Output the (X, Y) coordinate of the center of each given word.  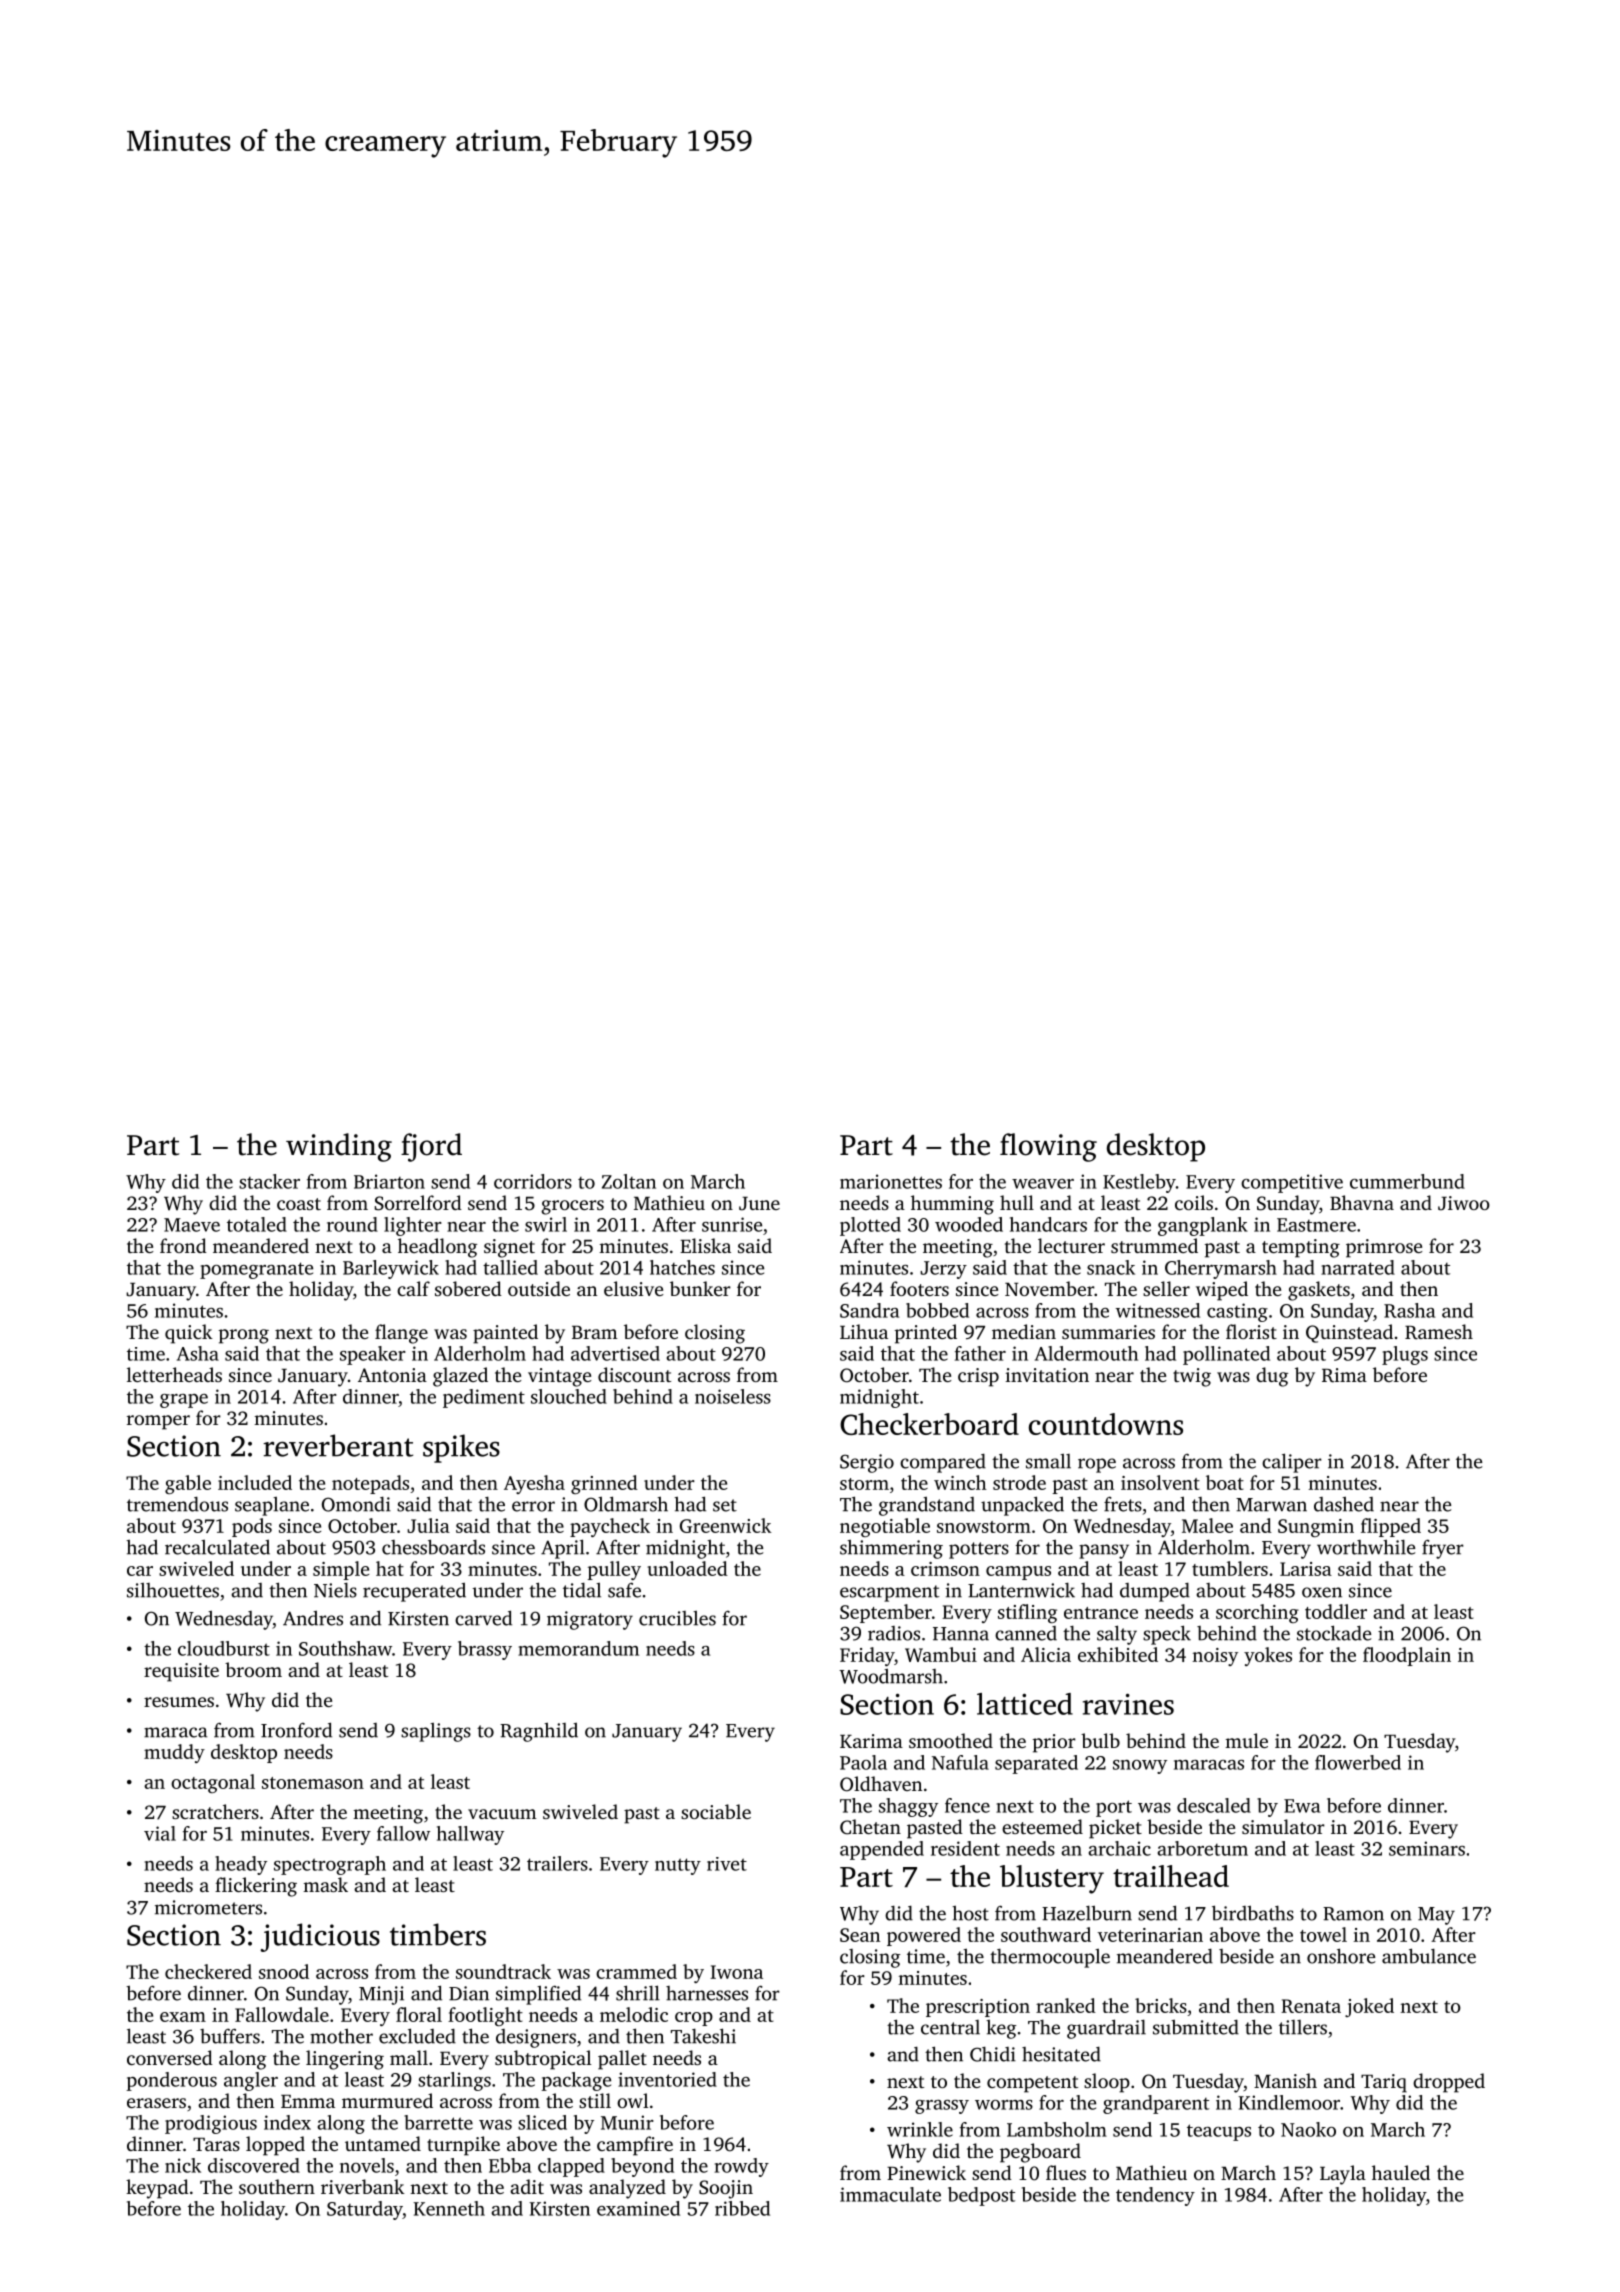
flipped (1391, 1527)
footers (919, 1288)
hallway (470, 1835)
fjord (431, 1147)
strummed (1154, 1245)
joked (1369, 2007)
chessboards (433, 1547)
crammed (636, 1971)
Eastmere (1316, 1225)
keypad (157, 2189)
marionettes (891, 1181)
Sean (860, 1935)
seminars (1427, 1848)
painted (505, 1334)
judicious (320, 1937)
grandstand (927, 1506)
